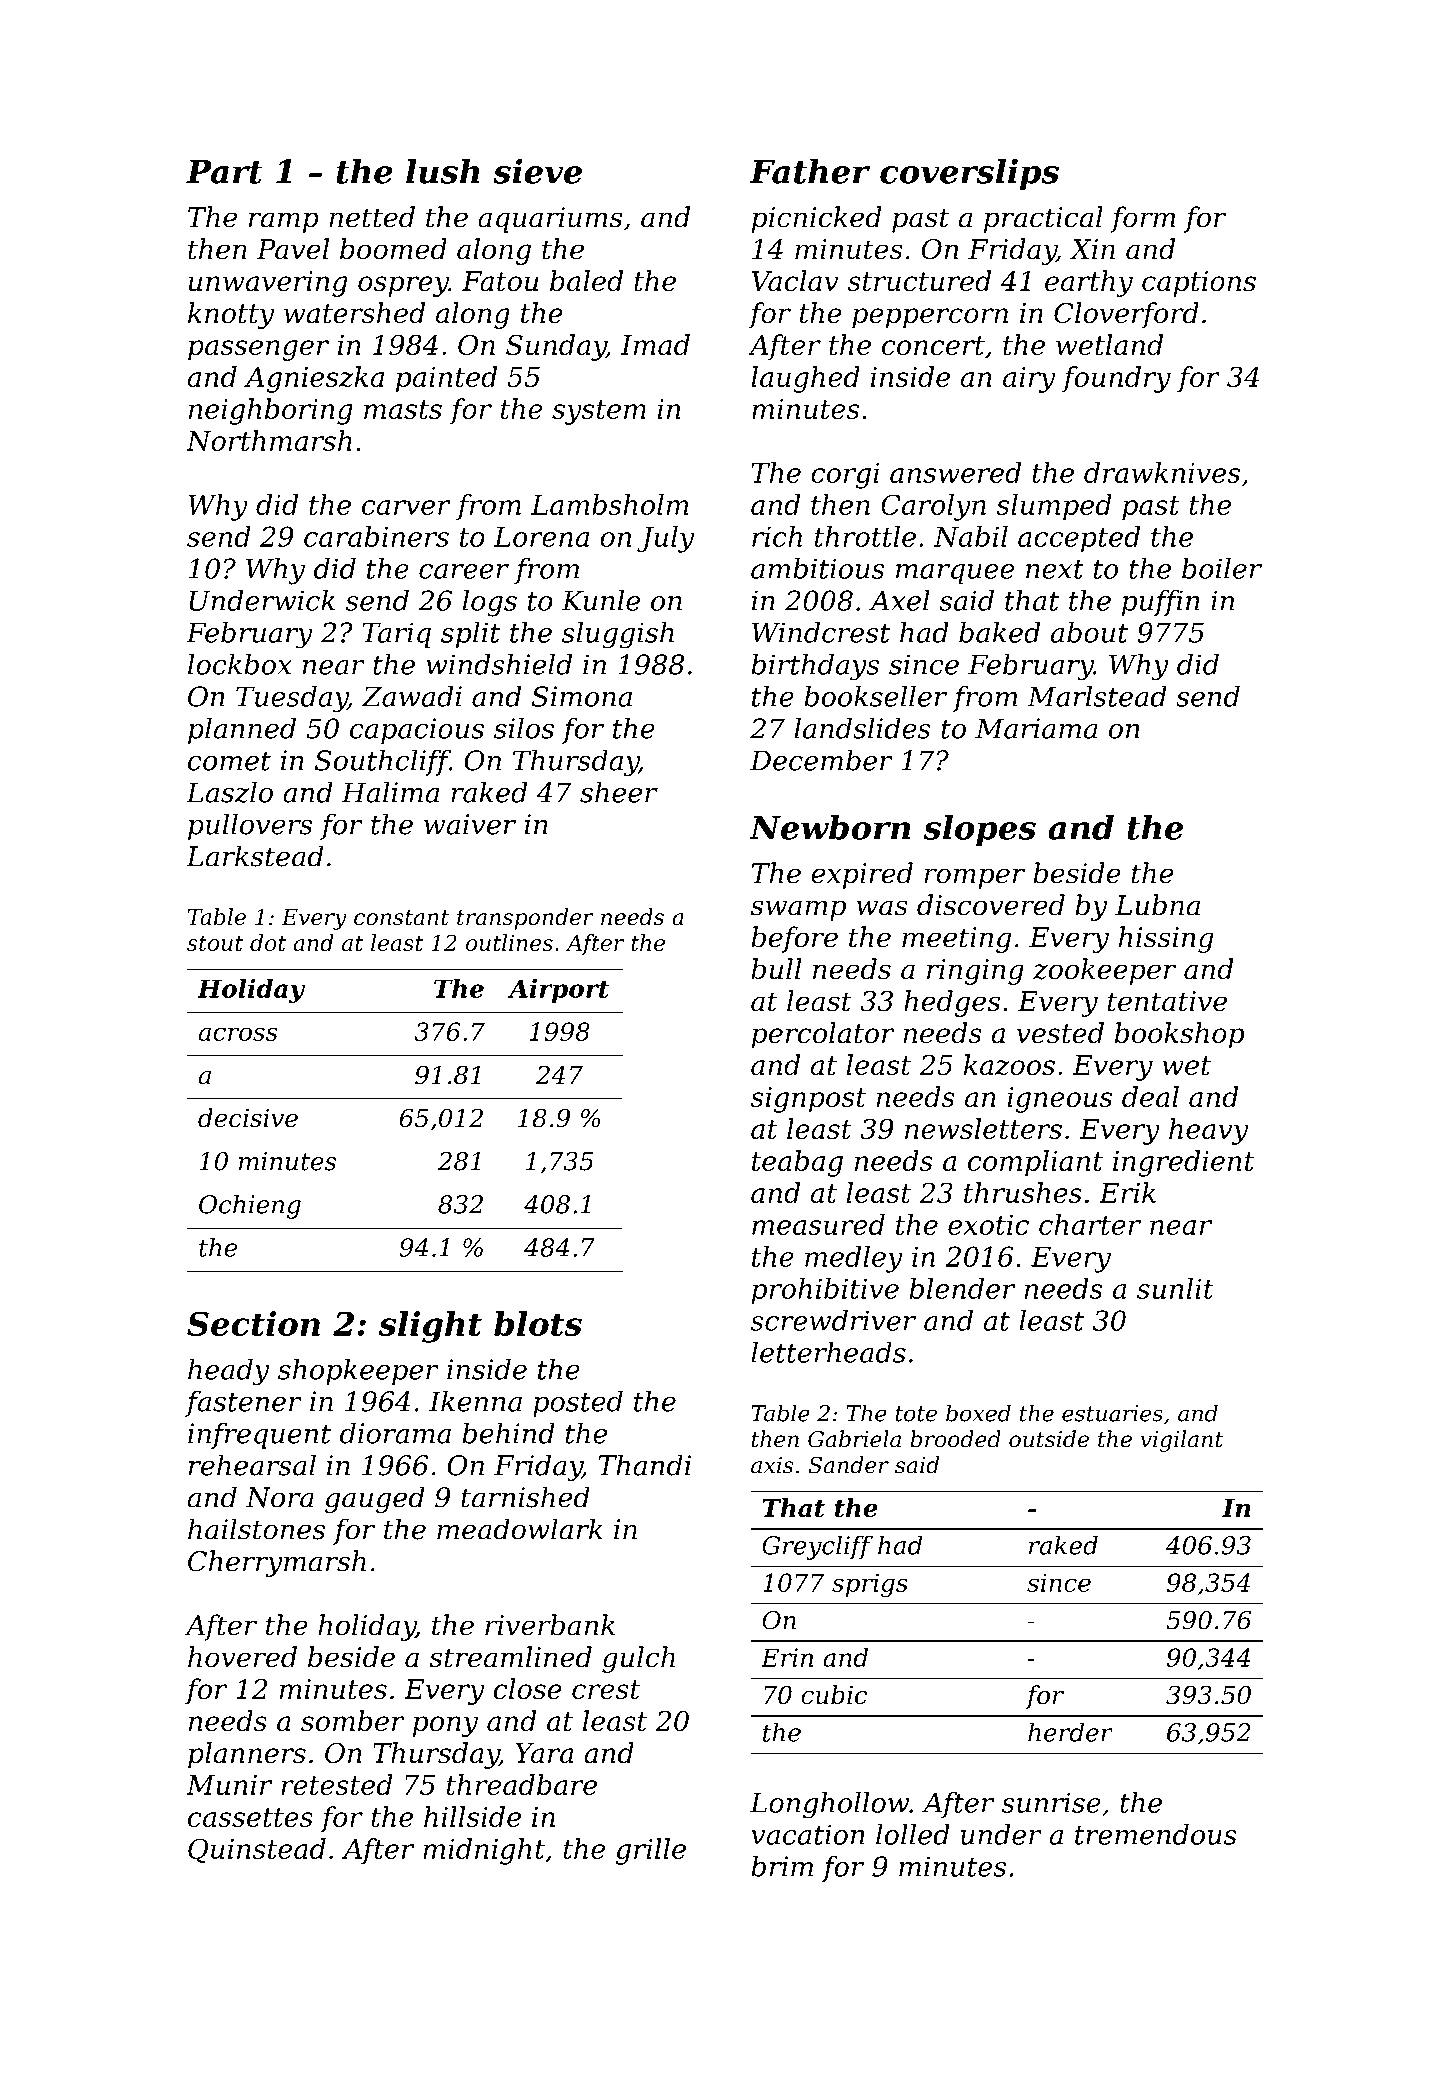  I want to click on waiver, so click(470, 824).
